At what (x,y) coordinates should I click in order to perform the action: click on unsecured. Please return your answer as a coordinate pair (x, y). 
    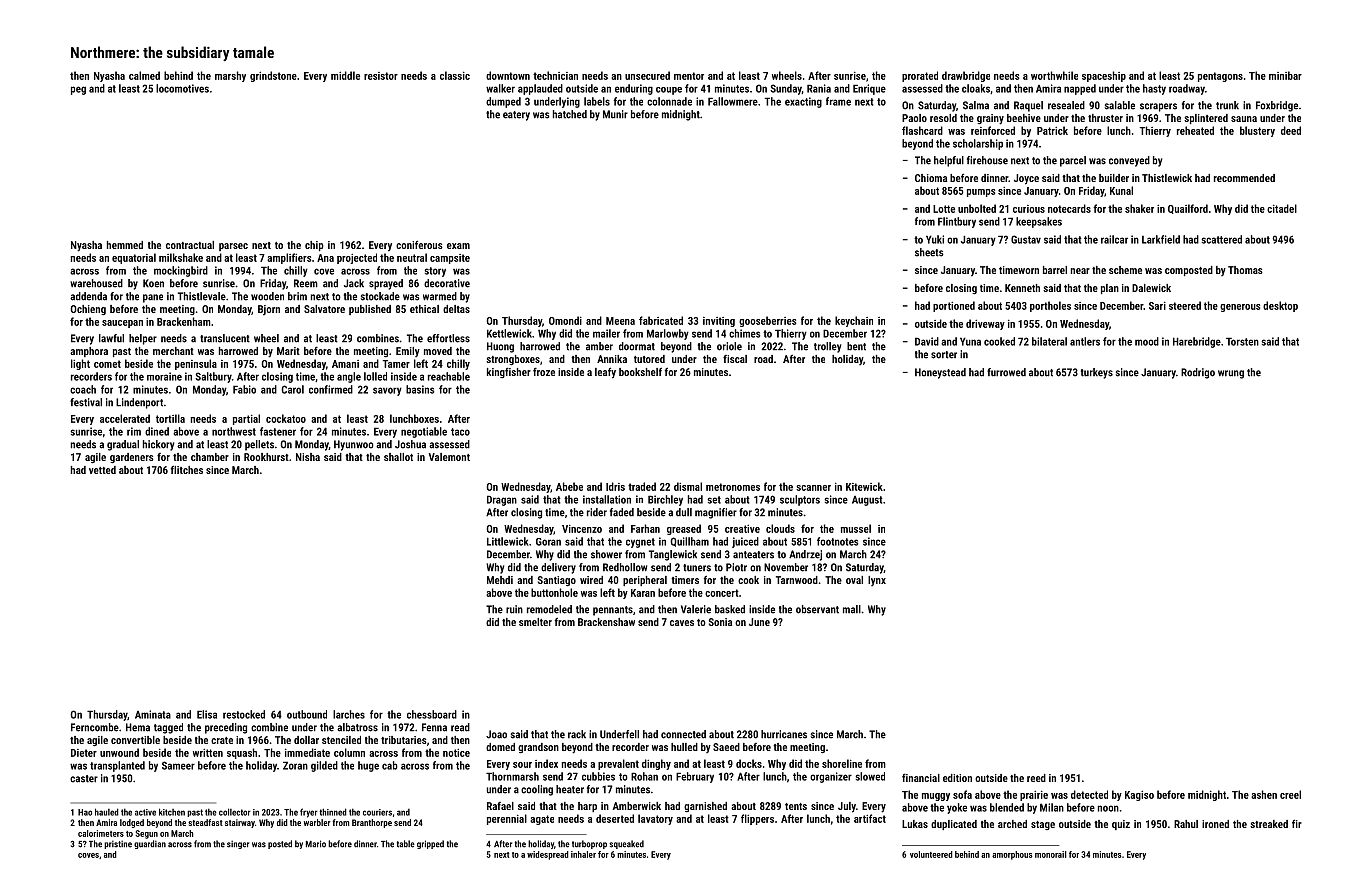
    Looking at the image, I should click on (647, 75).
